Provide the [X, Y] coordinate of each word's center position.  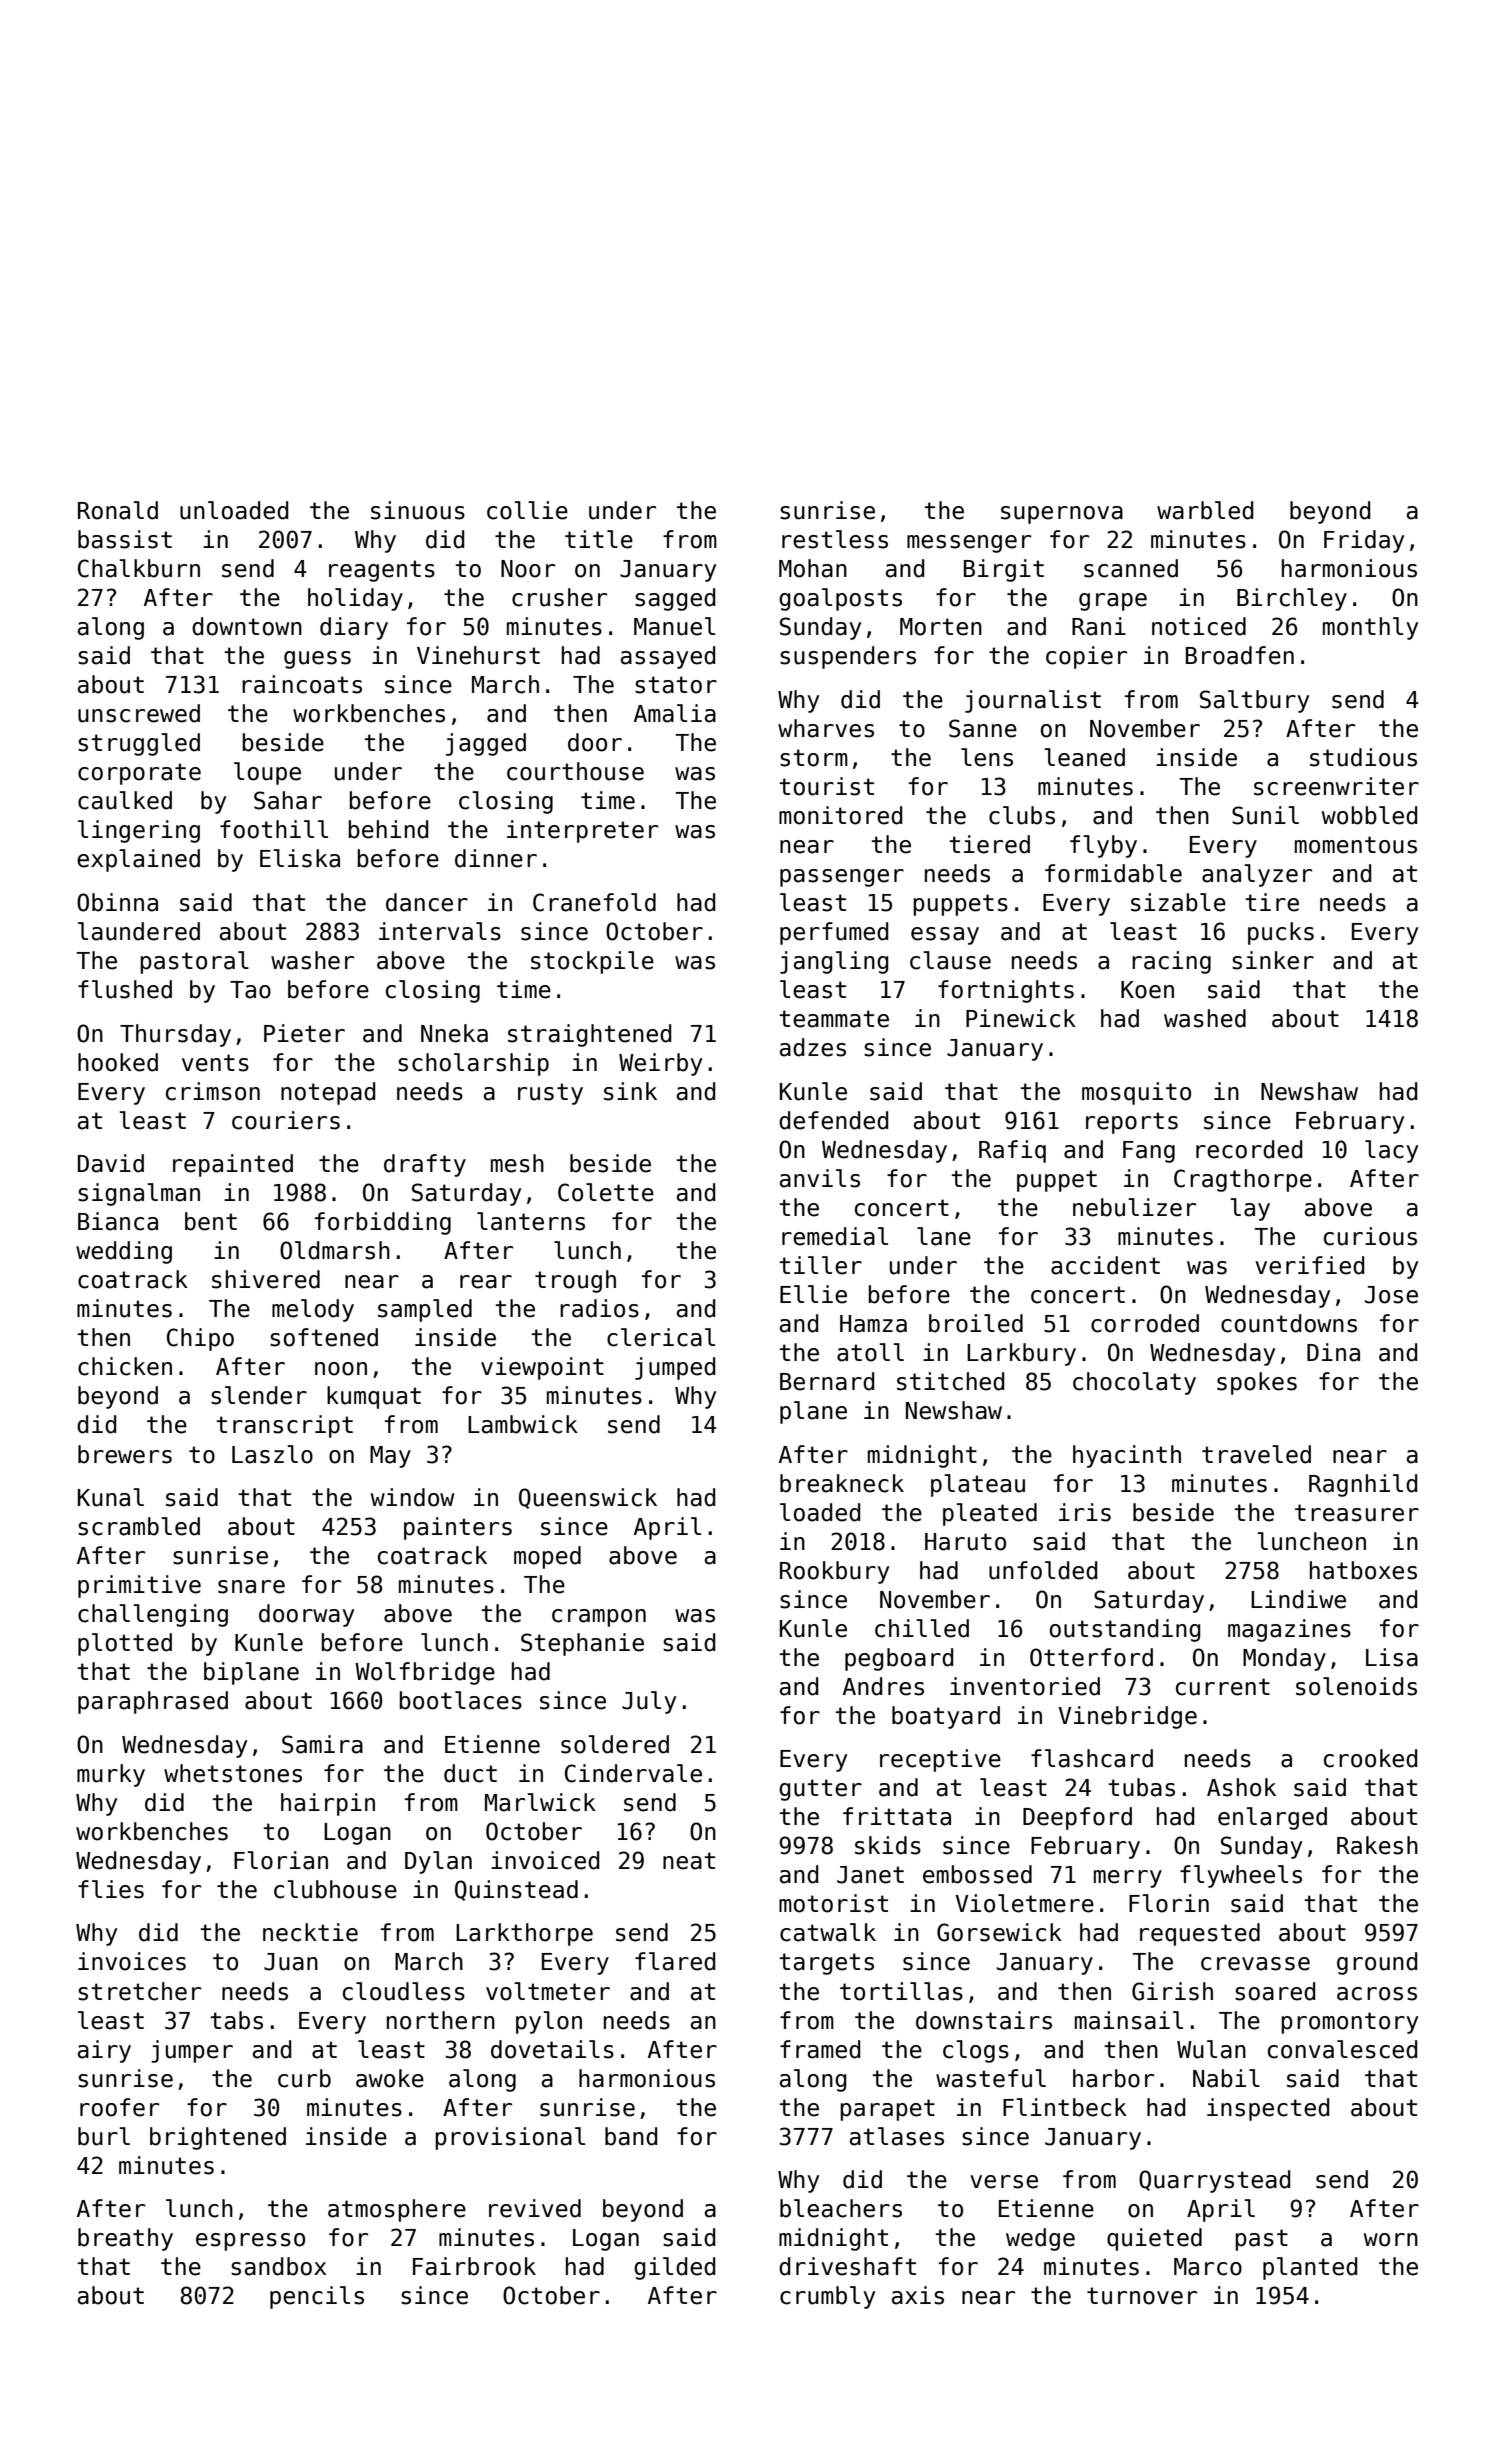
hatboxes [1363, 1570]
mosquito [1136, 1093]
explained [138, 860]
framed [820, 2049]
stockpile [592, 962]
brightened [218, 2138]
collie [527, 510]
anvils [820, 1178]
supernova [1062, 515]
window [412, 1497]
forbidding [383, 1223]
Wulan [1211, 2049]
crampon [599, 1618]
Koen [1147, 990]
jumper [192, 2051]
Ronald [118, 510]
